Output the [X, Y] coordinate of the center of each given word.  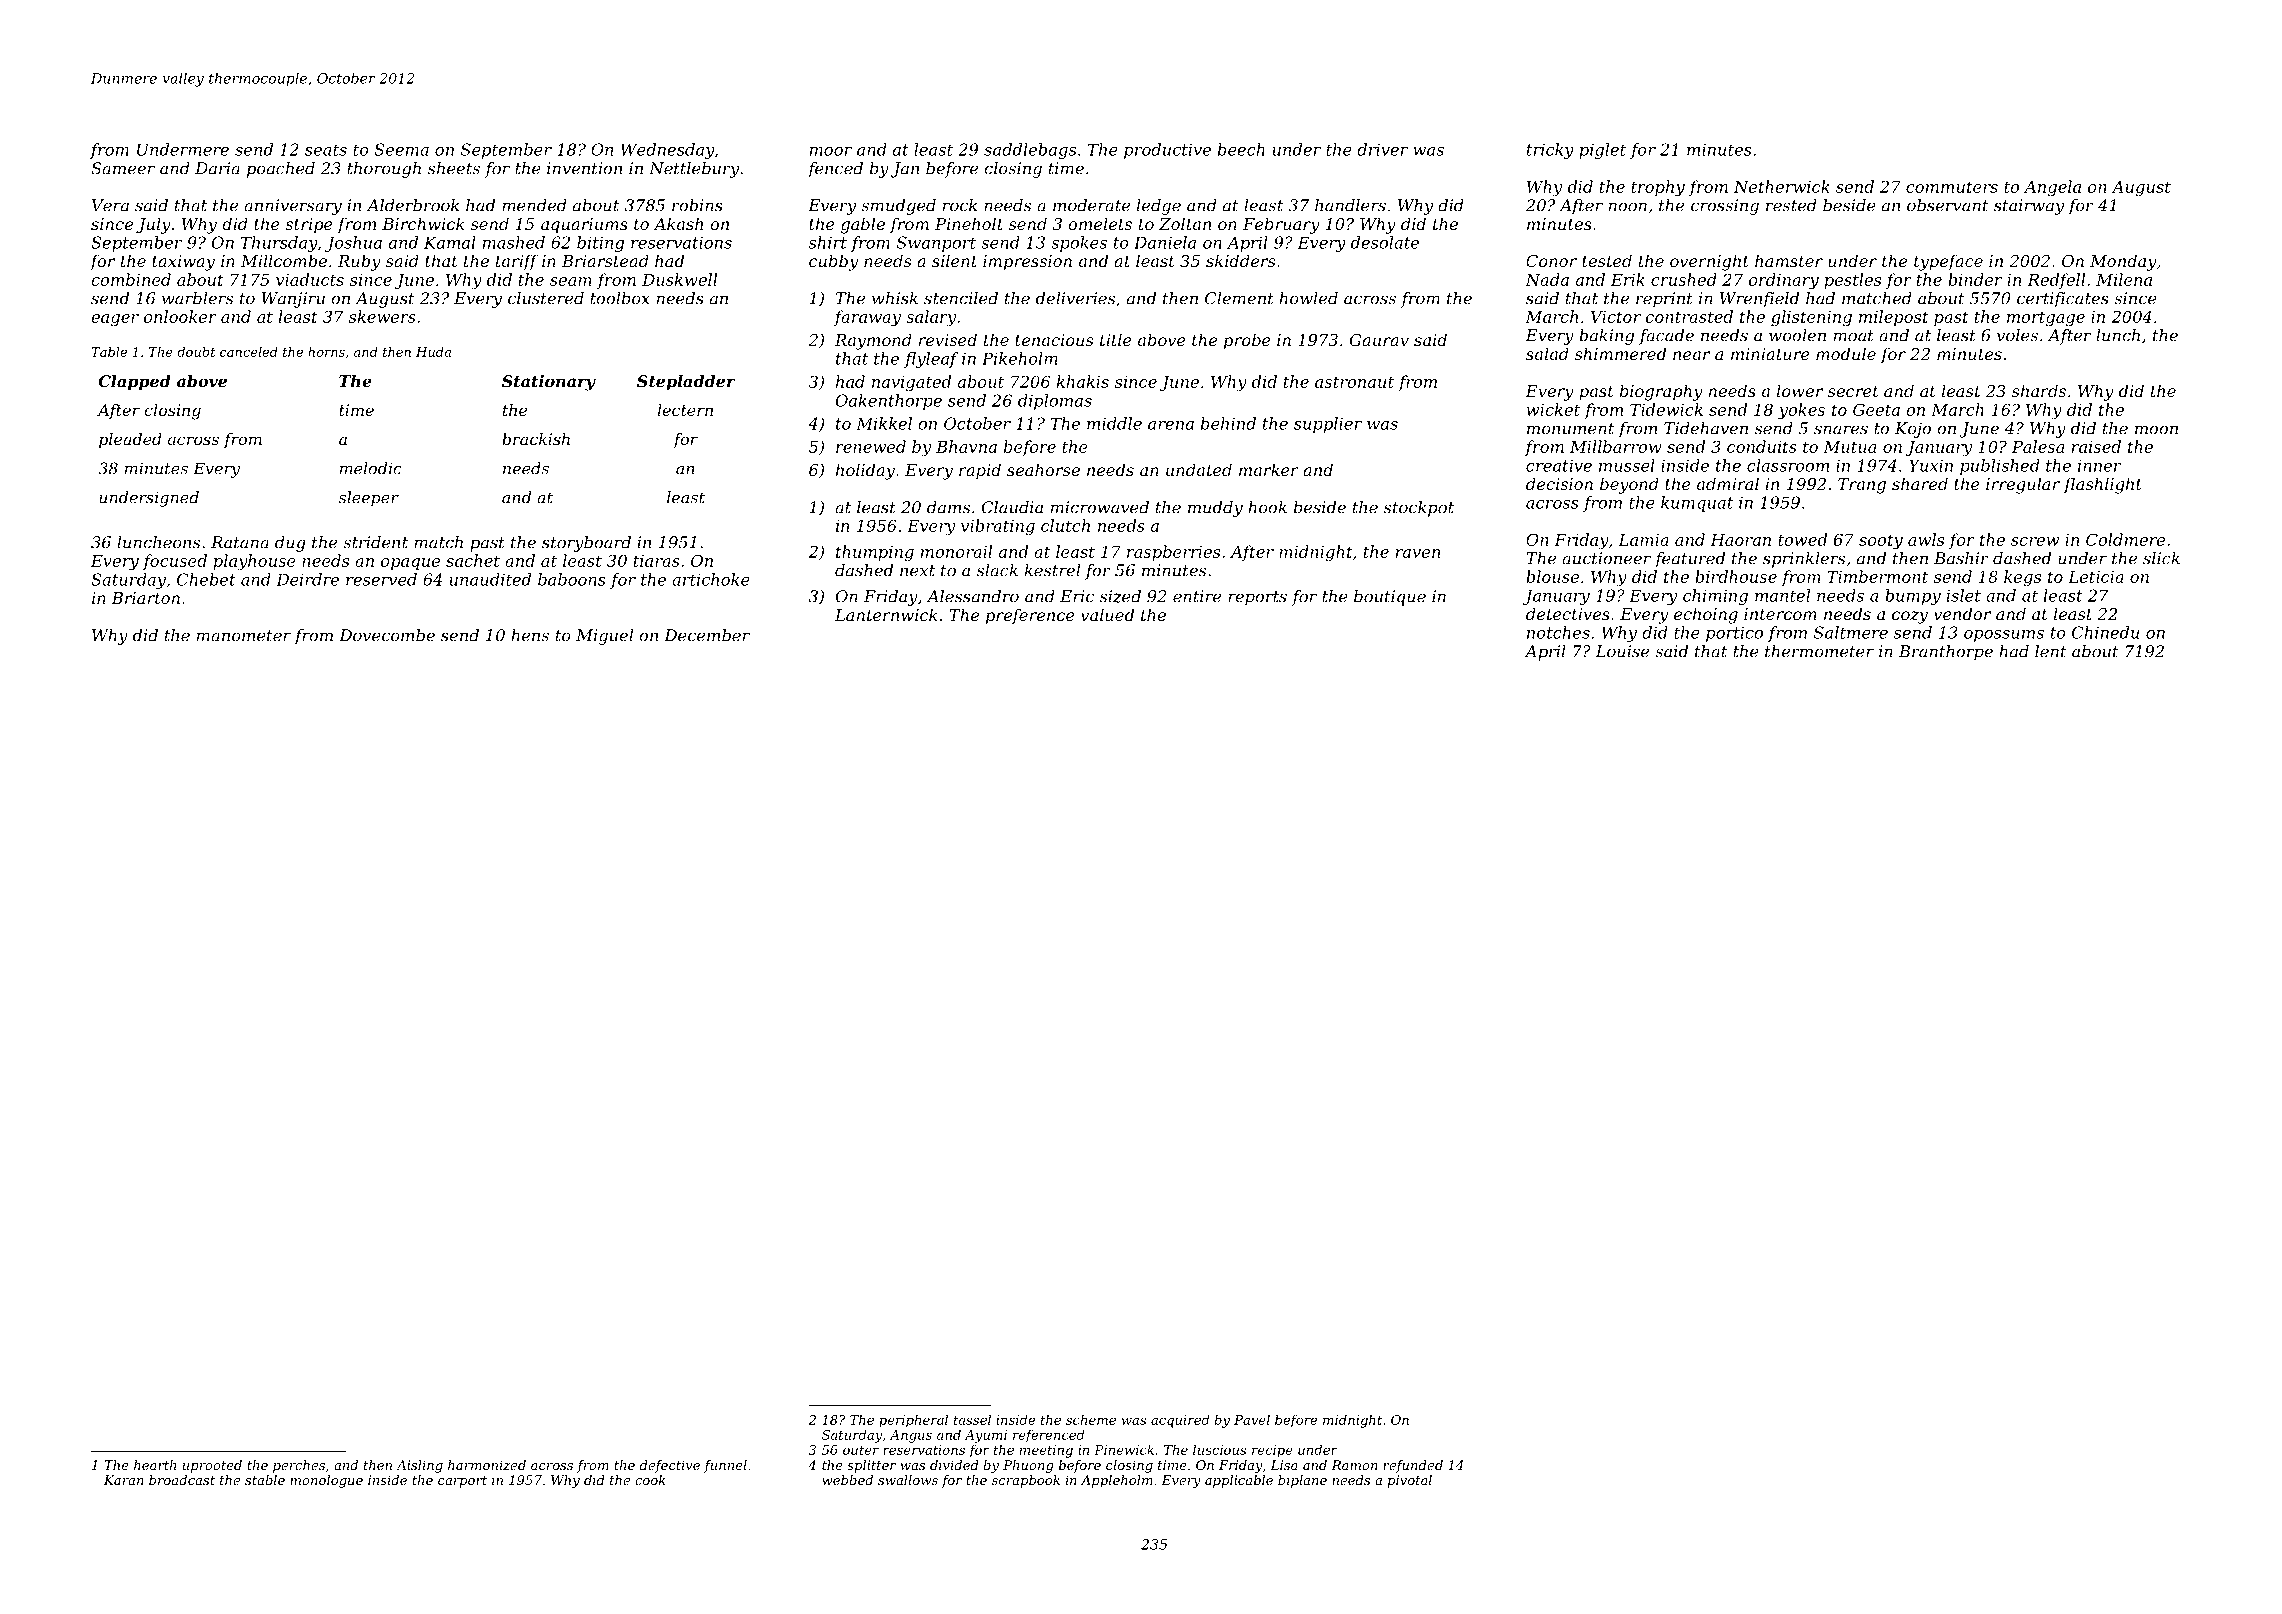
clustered [546, 298]
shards [2039, 390]
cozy [1910, 617]
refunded [1413, 1466]
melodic [371, 468]
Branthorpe [1946, 653]
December [707, 635]
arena [1171, 425]
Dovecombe [387, 635]
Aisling [419, 1466]
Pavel [1252, 1419]
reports [1257, 598]
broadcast [182, 1480]
